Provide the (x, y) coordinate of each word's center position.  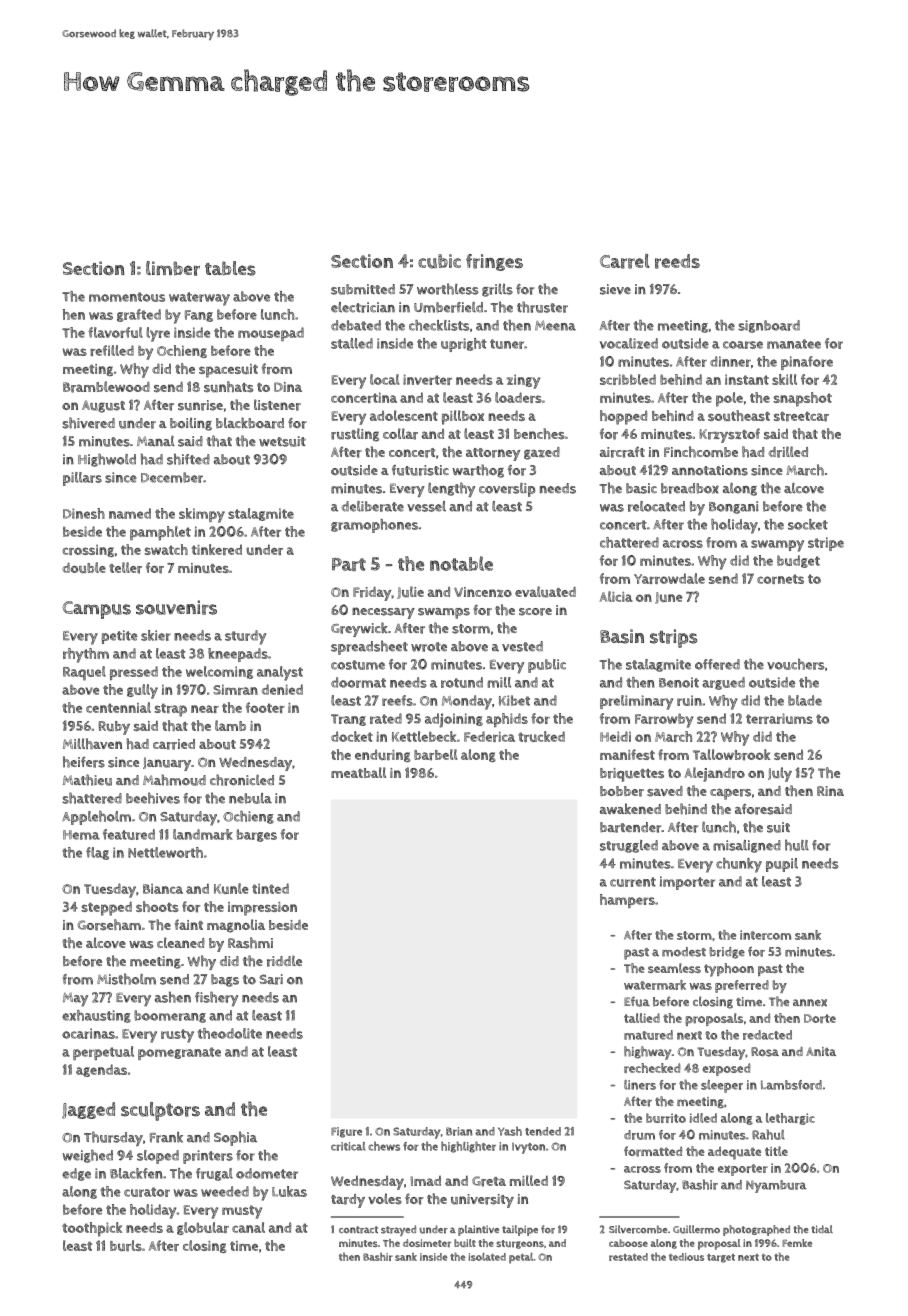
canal (248, 1227)
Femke (797, 1243)
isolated (487, 1257)
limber (173, 268)
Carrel (625, 261)
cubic (439, 261)
